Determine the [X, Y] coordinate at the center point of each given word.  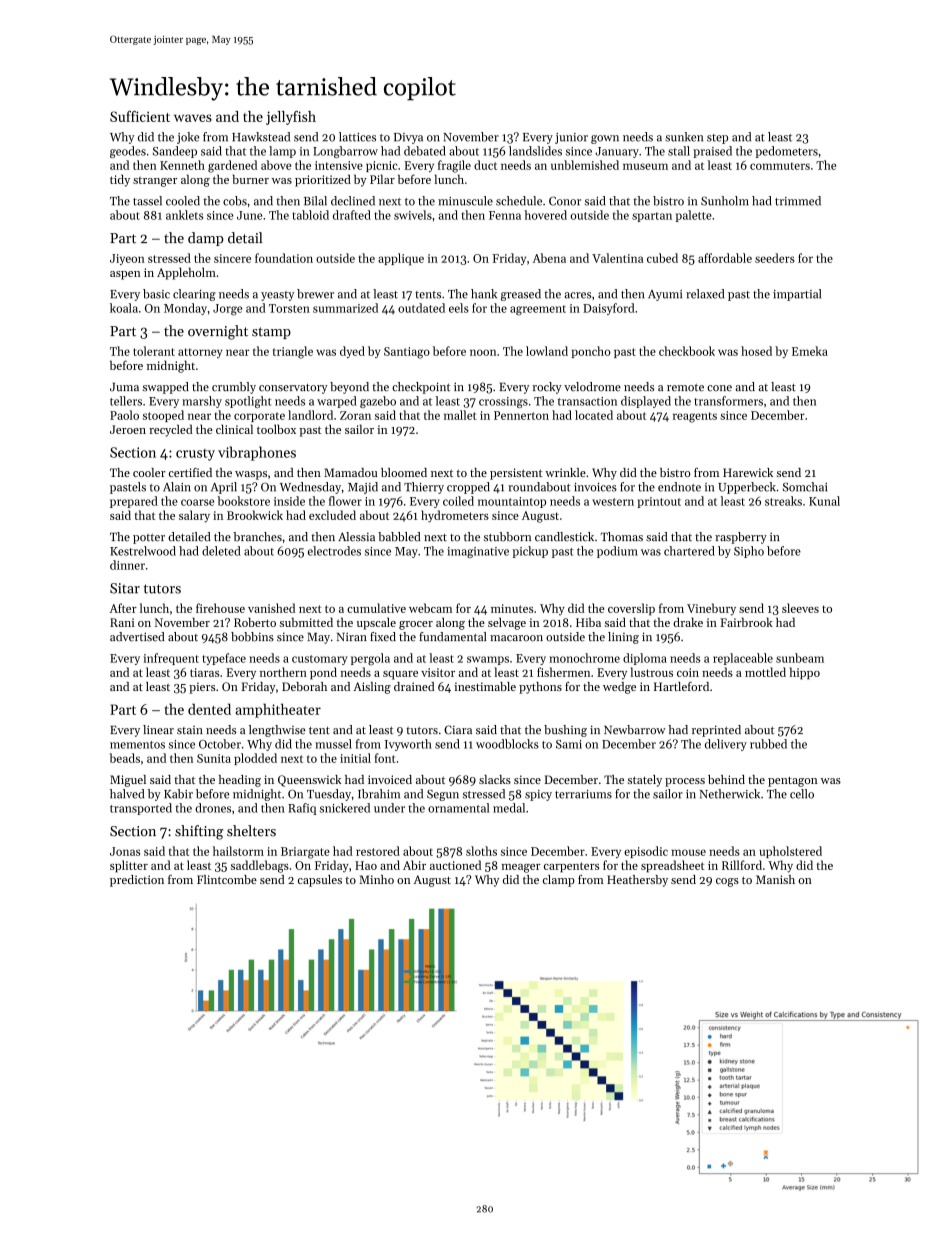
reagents [695, 417]
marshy [202, 402]
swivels [413, 215]
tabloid [310, 215]
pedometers [787, 152]
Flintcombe [227, 879]
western [613, 502]
